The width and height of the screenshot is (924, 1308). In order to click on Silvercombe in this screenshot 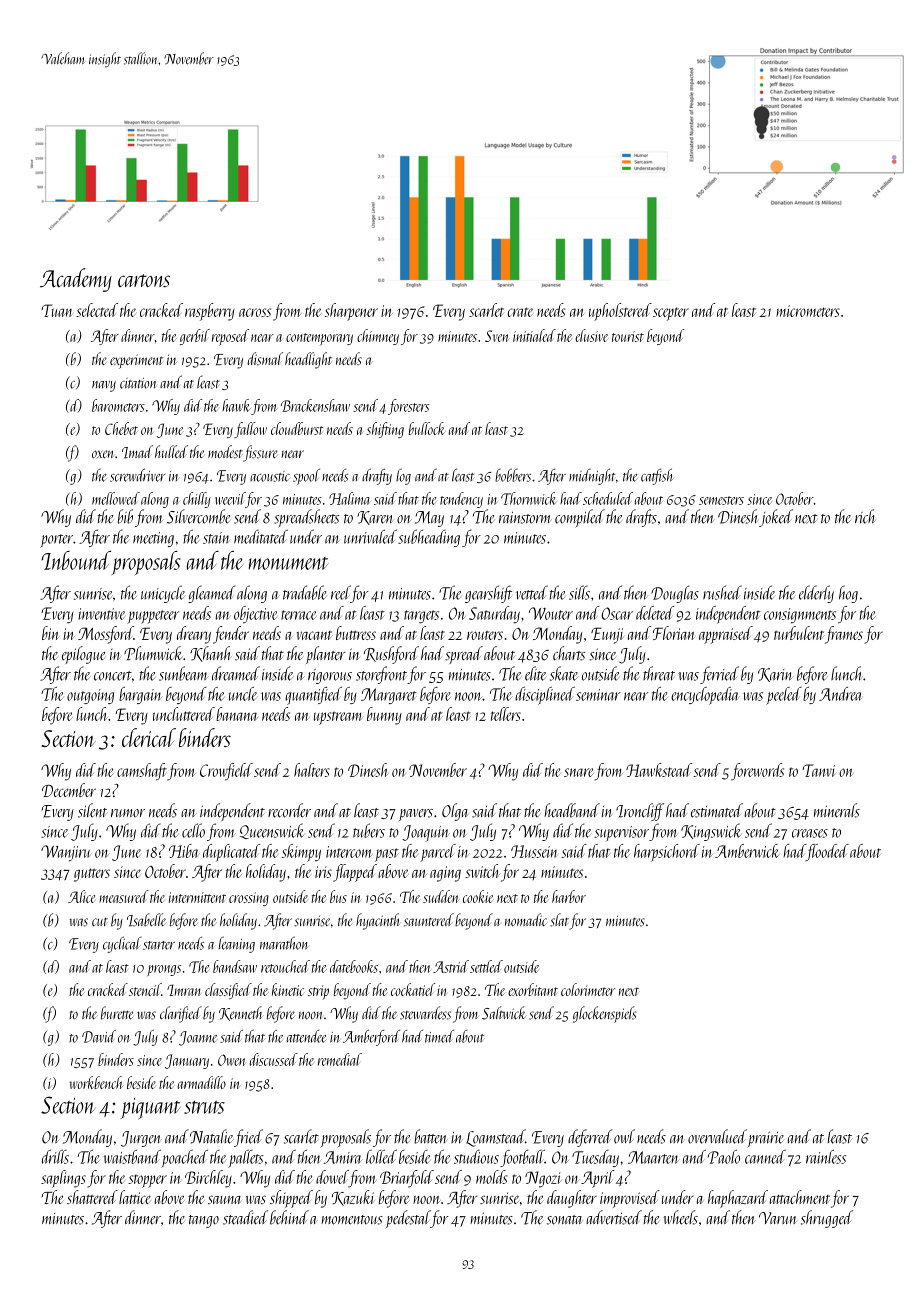, I will do `click(198, 516)`.
